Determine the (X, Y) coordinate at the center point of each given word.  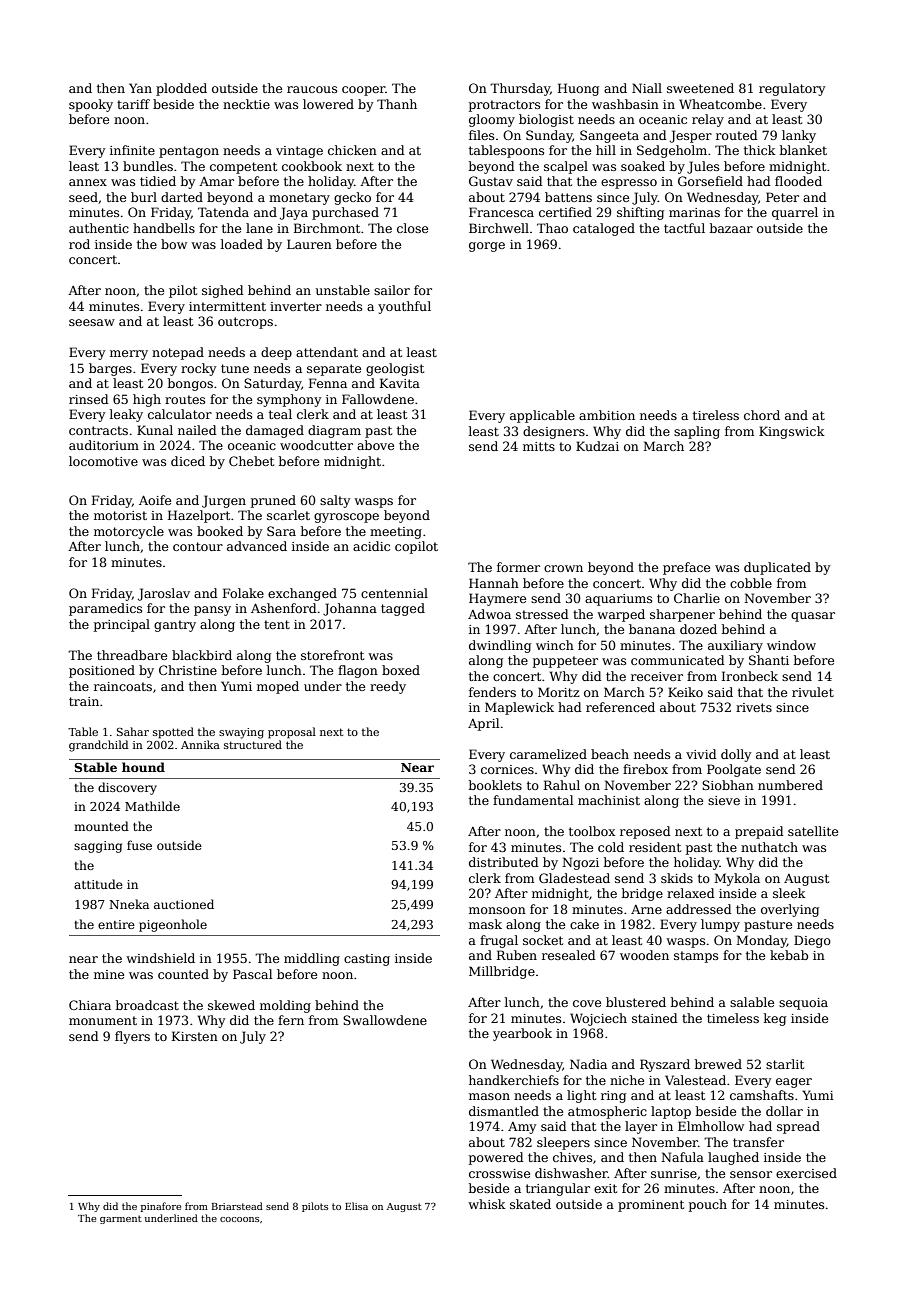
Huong (578, 89)
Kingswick (792, 432)
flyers (132, 1037)
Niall (647, 88)
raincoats (123, 686)
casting (367, 960)
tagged (403, 609)
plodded (181, 89)
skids (677, 878)
